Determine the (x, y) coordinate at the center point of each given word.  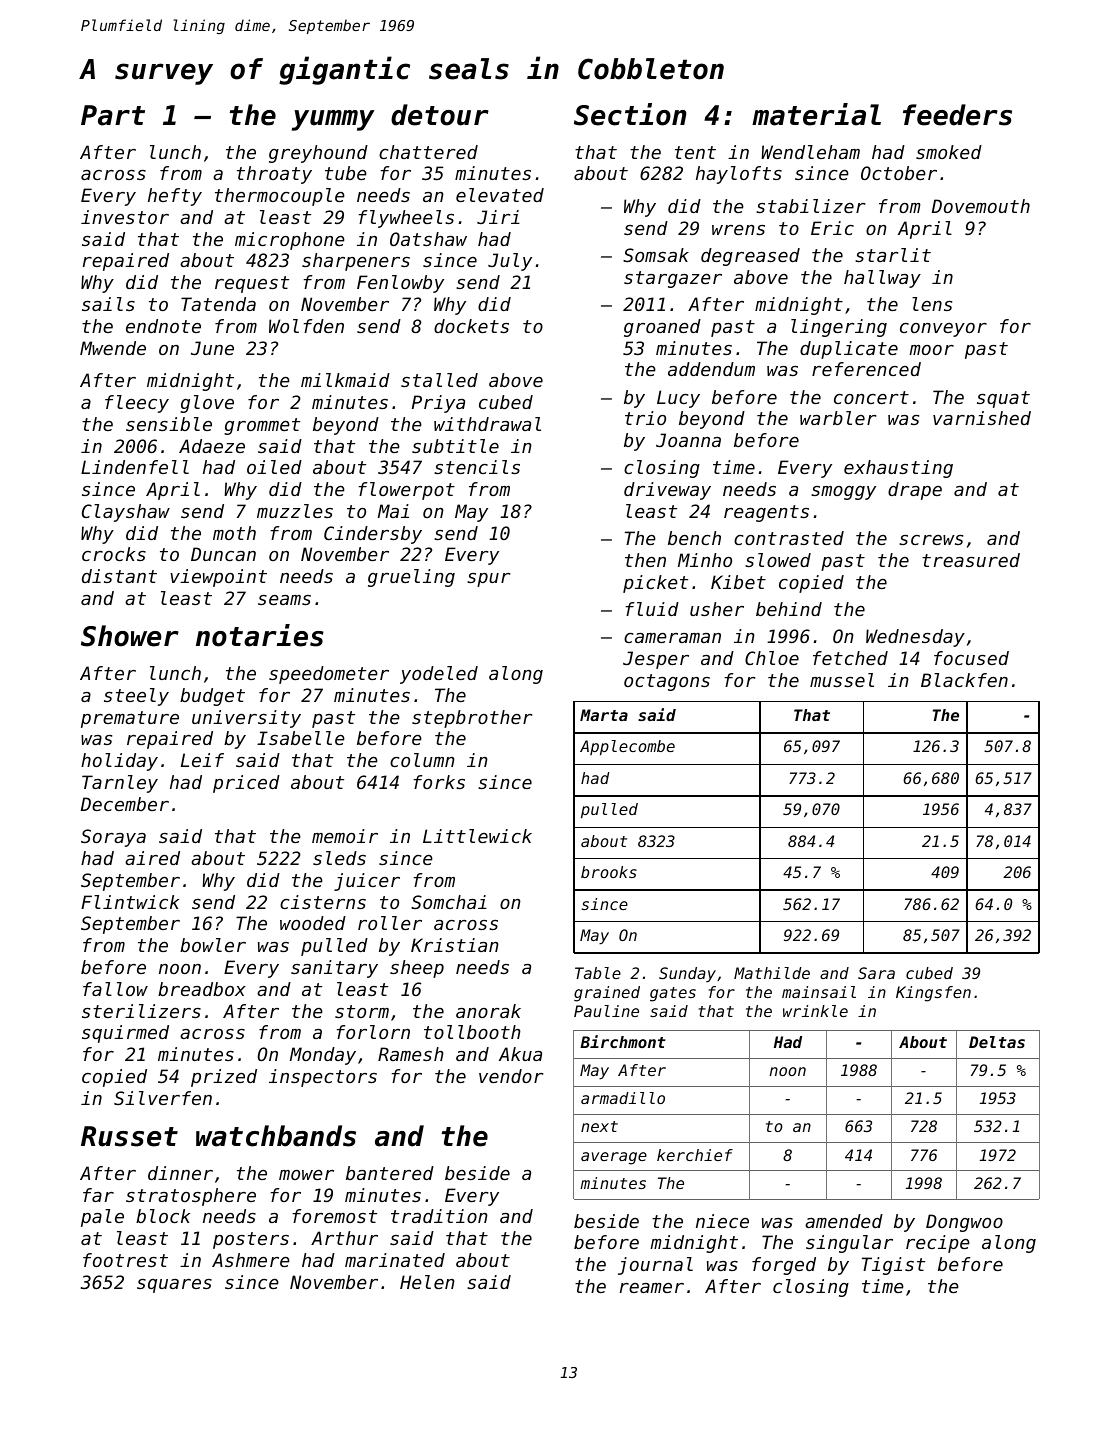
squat (1003, 399)
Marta (604, 715)
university (246, 719)
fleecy (137, 404)
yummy (333, 120)
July (510, 262)
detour (440, 115)
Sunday (687, 974)
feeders (957, 115)
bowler (213, 945)
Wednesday (915, 638)
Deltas (997, 1042)
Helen (427, 1282)
